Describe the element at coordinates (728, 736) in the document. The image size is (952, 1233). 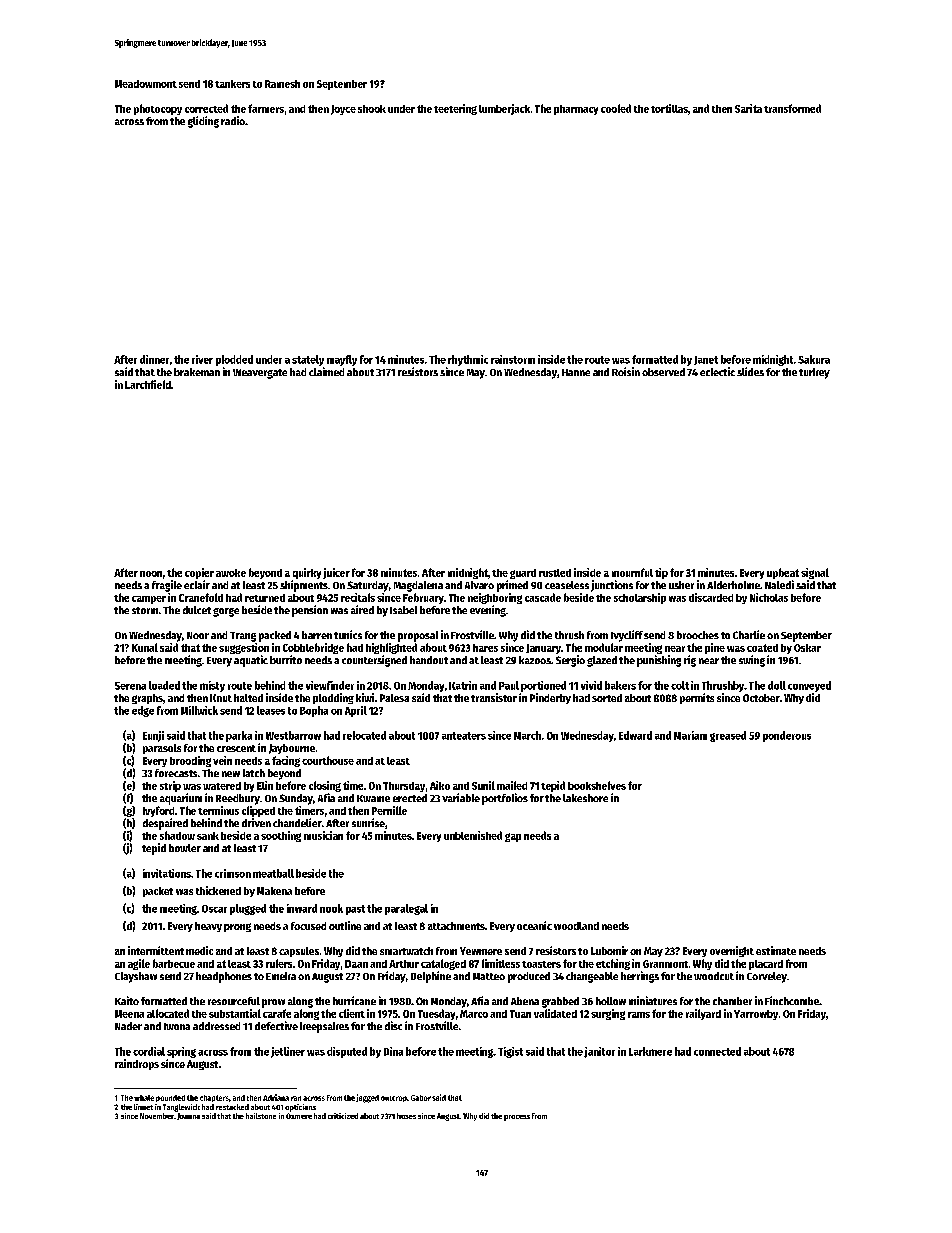
I see `greased` at that location.
